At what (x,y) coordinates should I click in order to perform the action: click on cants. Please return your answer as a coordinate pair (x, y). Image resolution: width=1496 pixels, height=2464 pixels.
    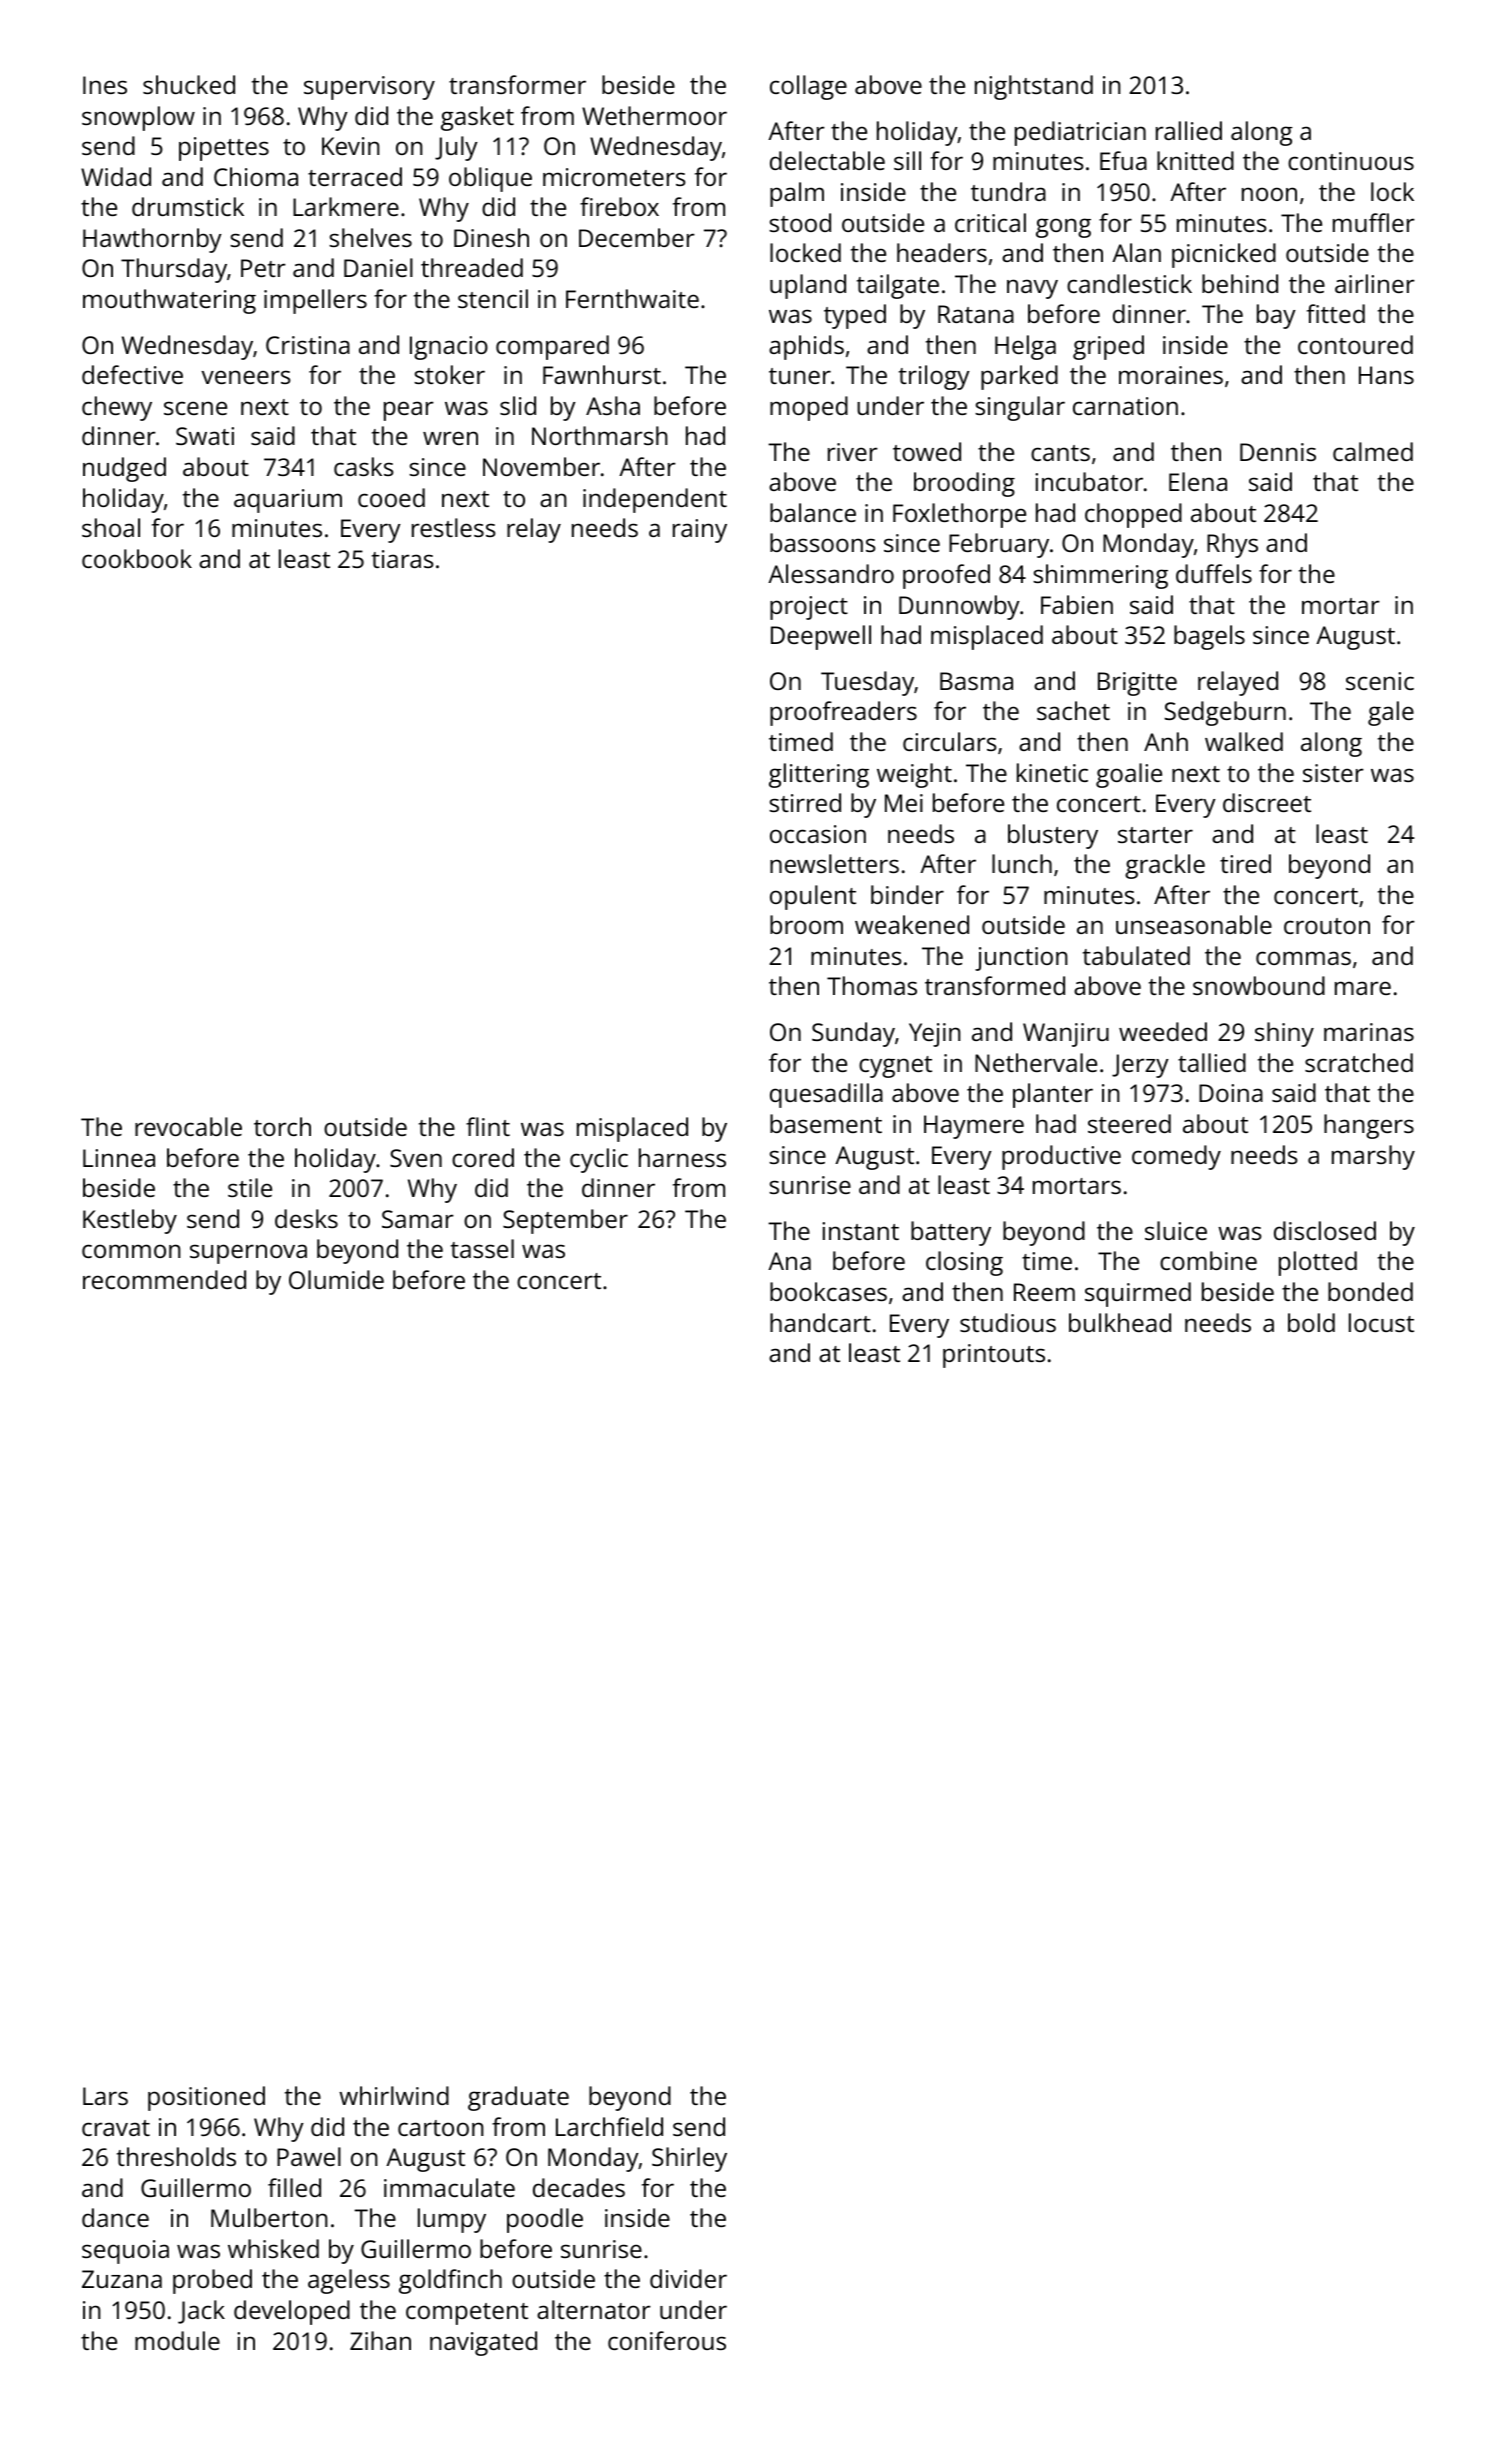
    Looking at the image, I should click on (1060, 453).
